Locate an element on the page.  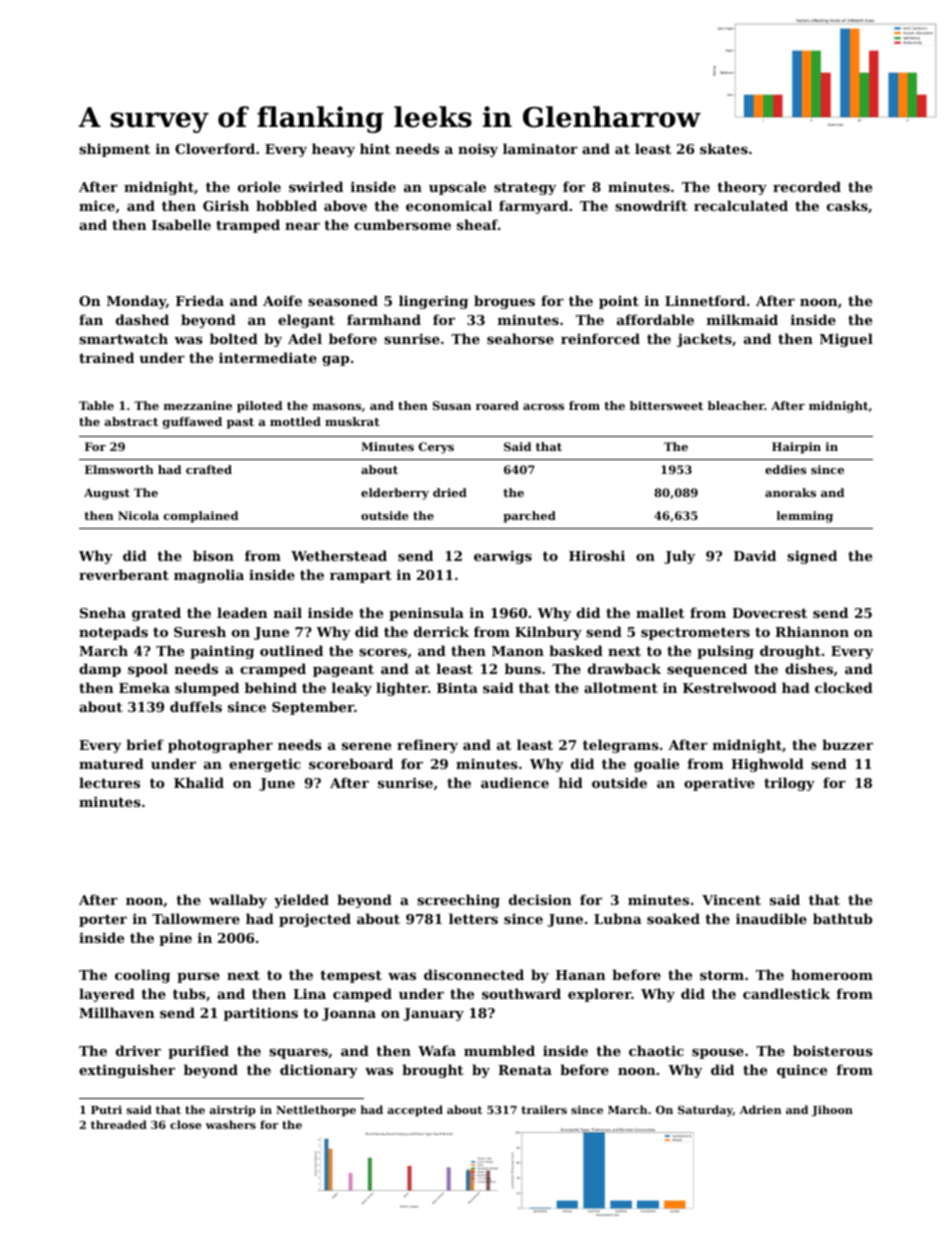
Hairpin is located at coordinates (796, 448).
